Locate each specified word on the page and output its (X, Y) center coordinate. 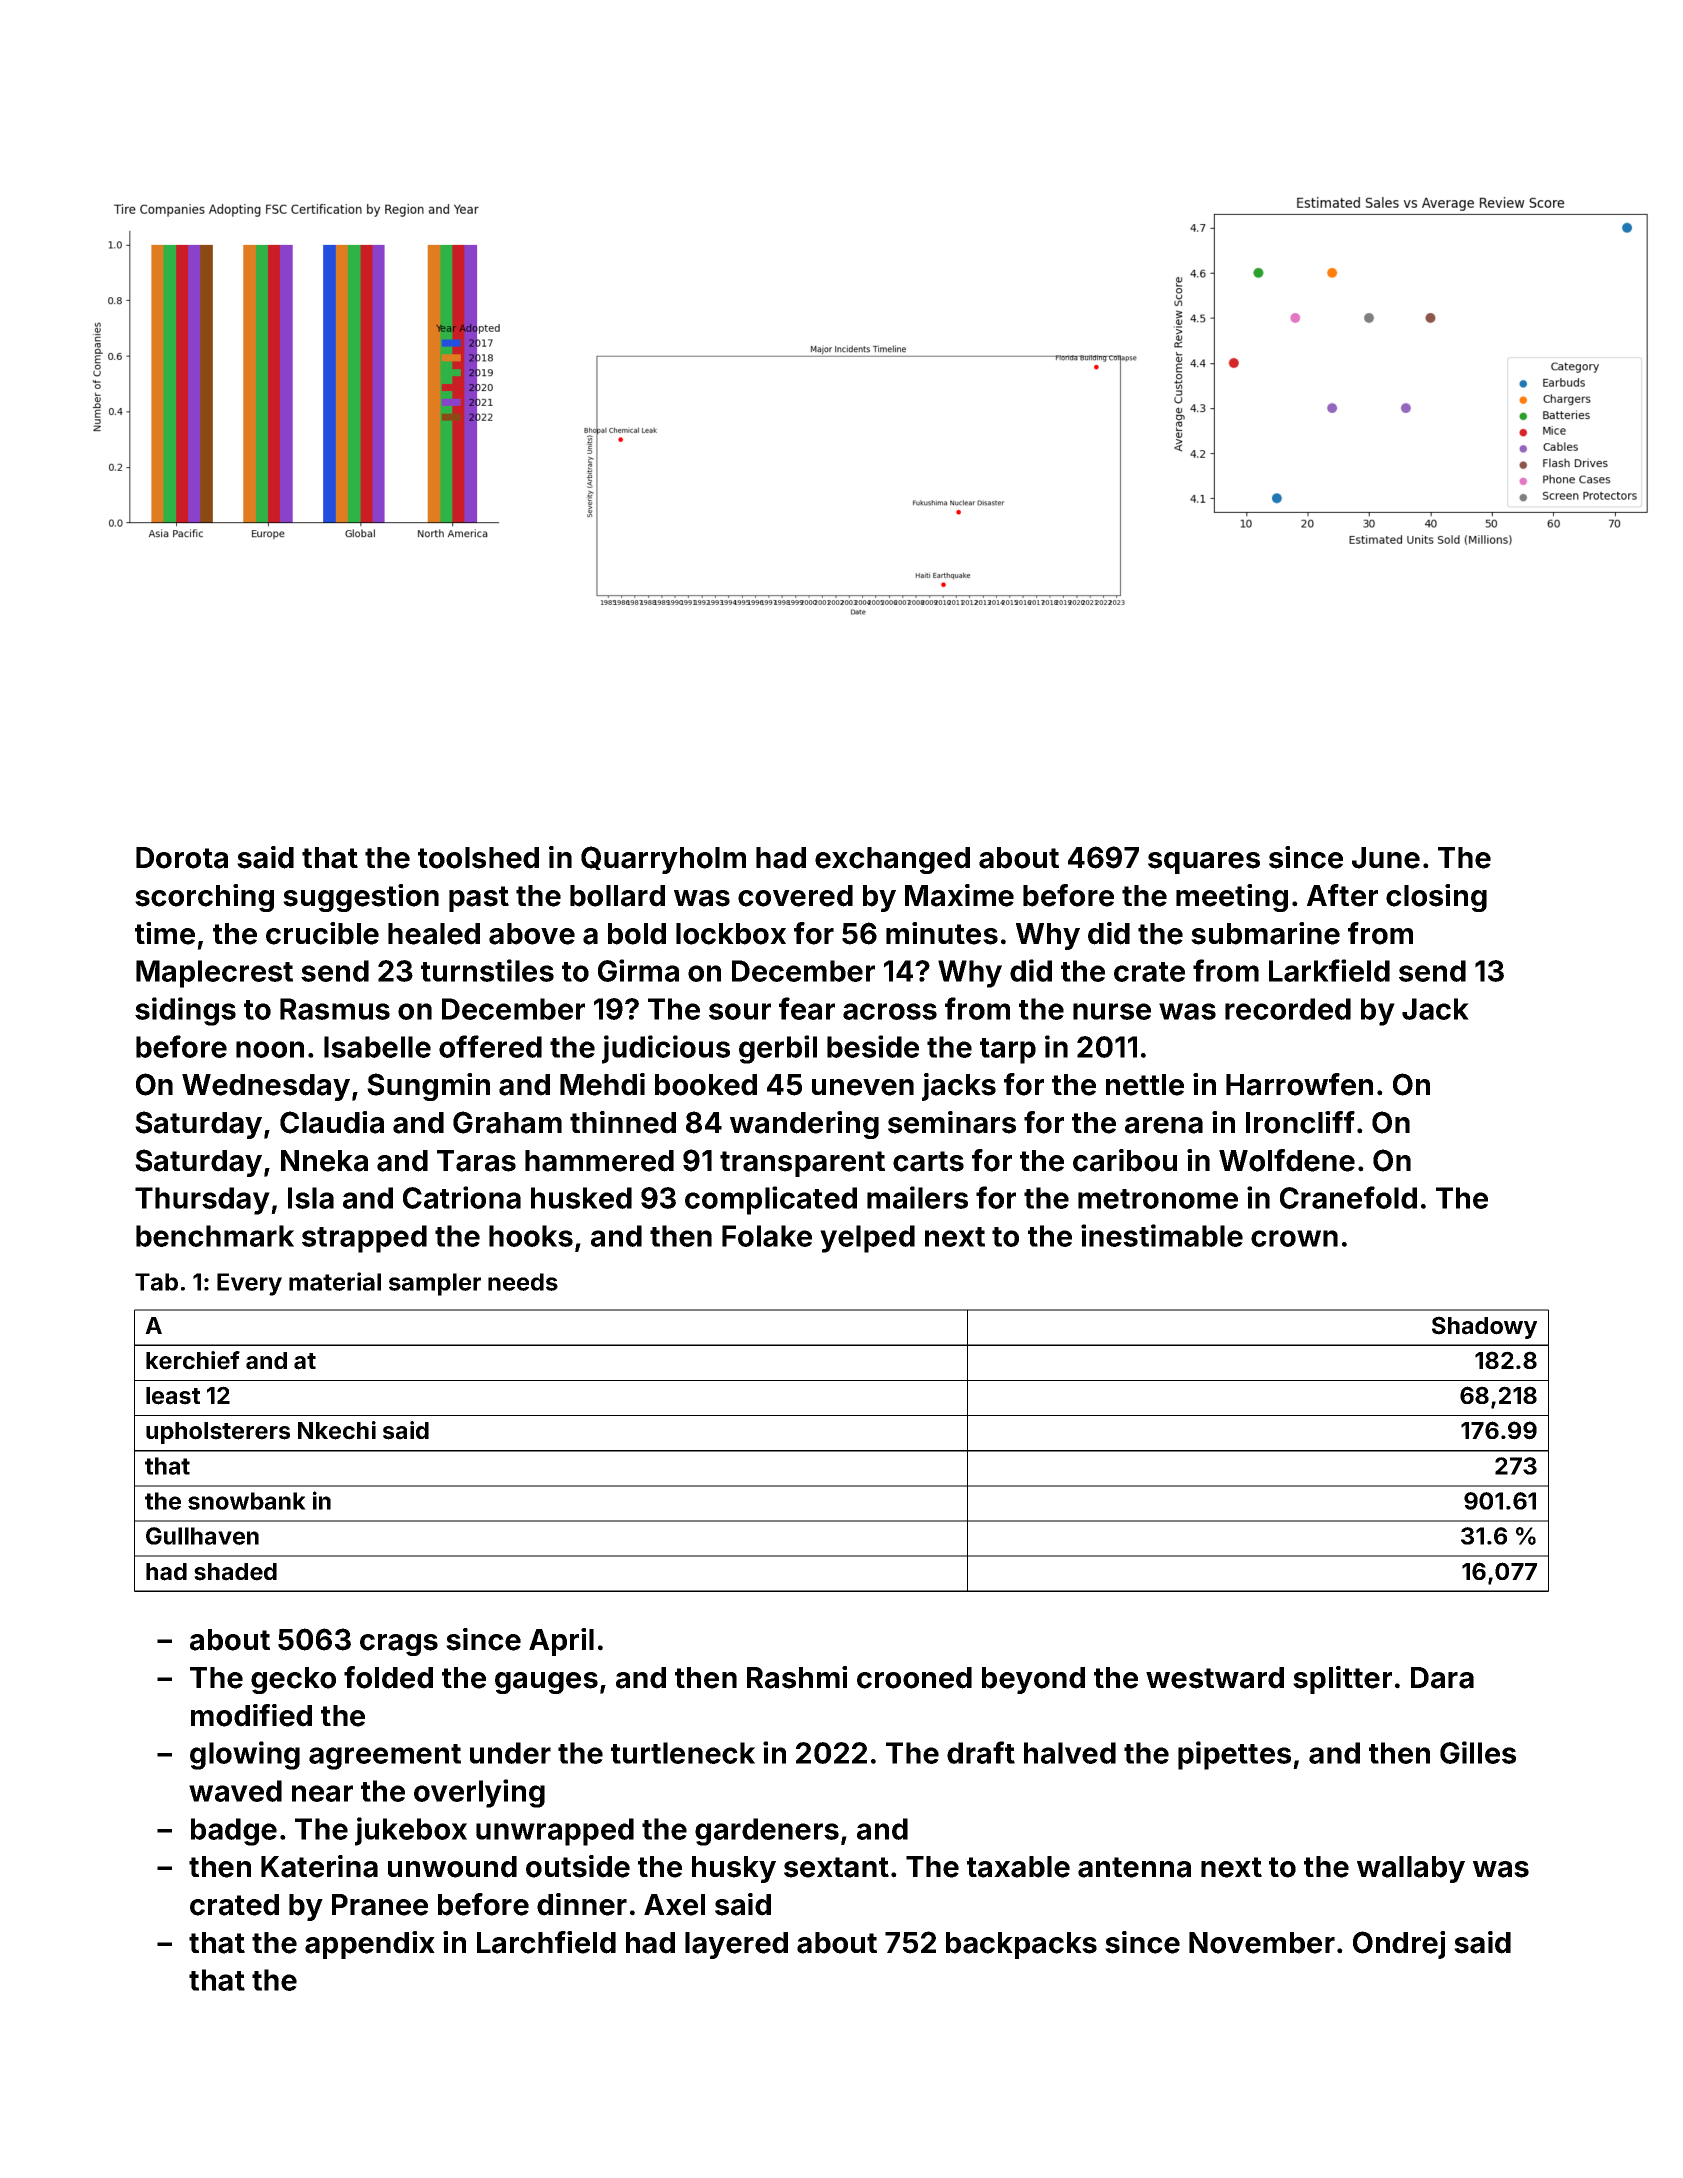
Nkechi (337, 1430)
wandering (804, 1125)
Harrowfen (1299, 1084)
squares (1204, 863)
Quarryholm (663, 860)
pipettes (1234, 1755)
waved (235, 1791)
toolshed (478, 858)
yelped (867, 1239)
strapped (364, 1239)
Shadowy (1484, 1327)
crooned (914, 1678)
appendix (370, 1945)
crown (1294, 1238)
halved (1070, 1753)
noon (270, 1049)
